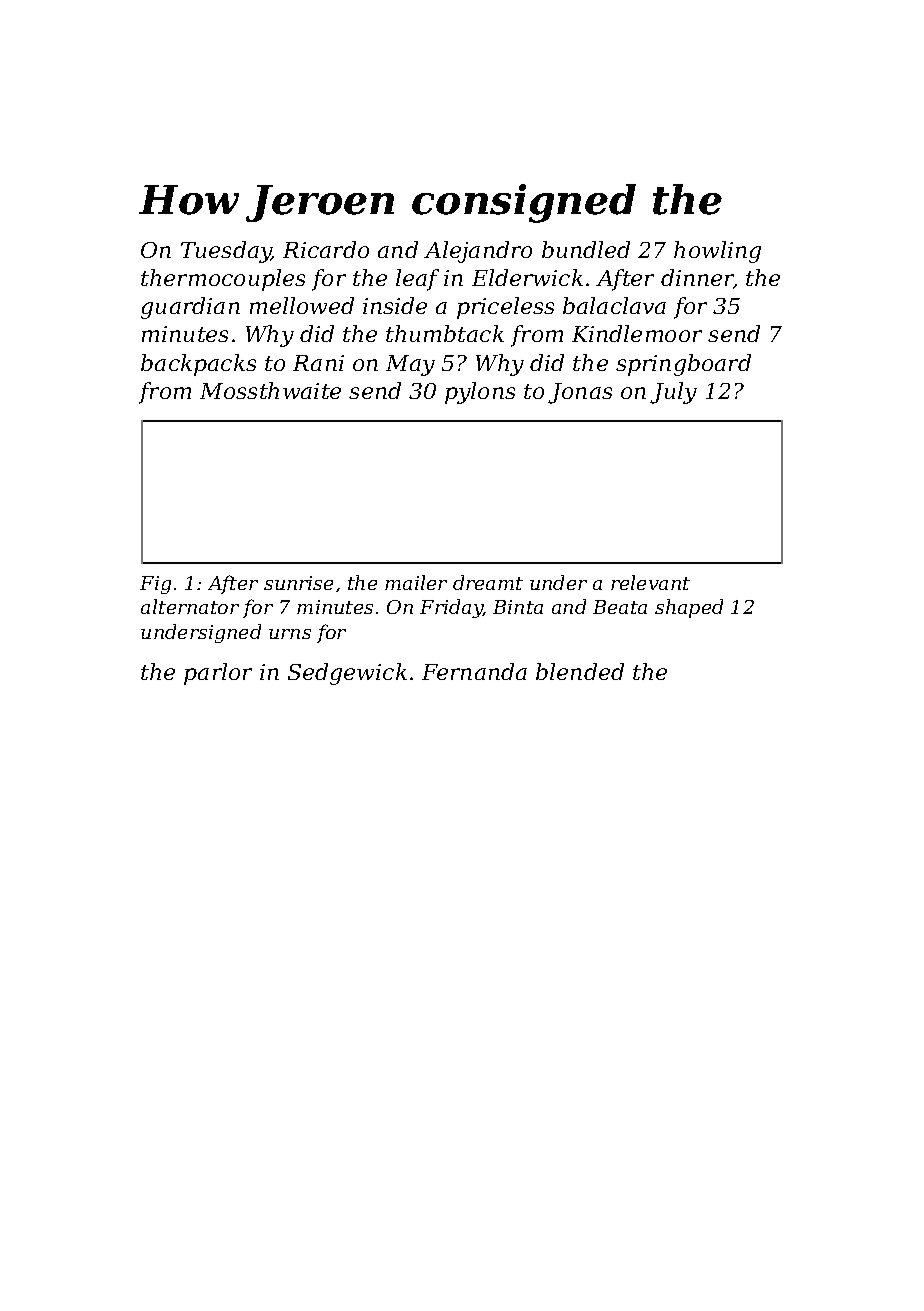 The width and height of the document is (924, 1311). What do you see at coordinates (198, 365) in the document?
I see `backpacks` at bounding box center [198, 365].
